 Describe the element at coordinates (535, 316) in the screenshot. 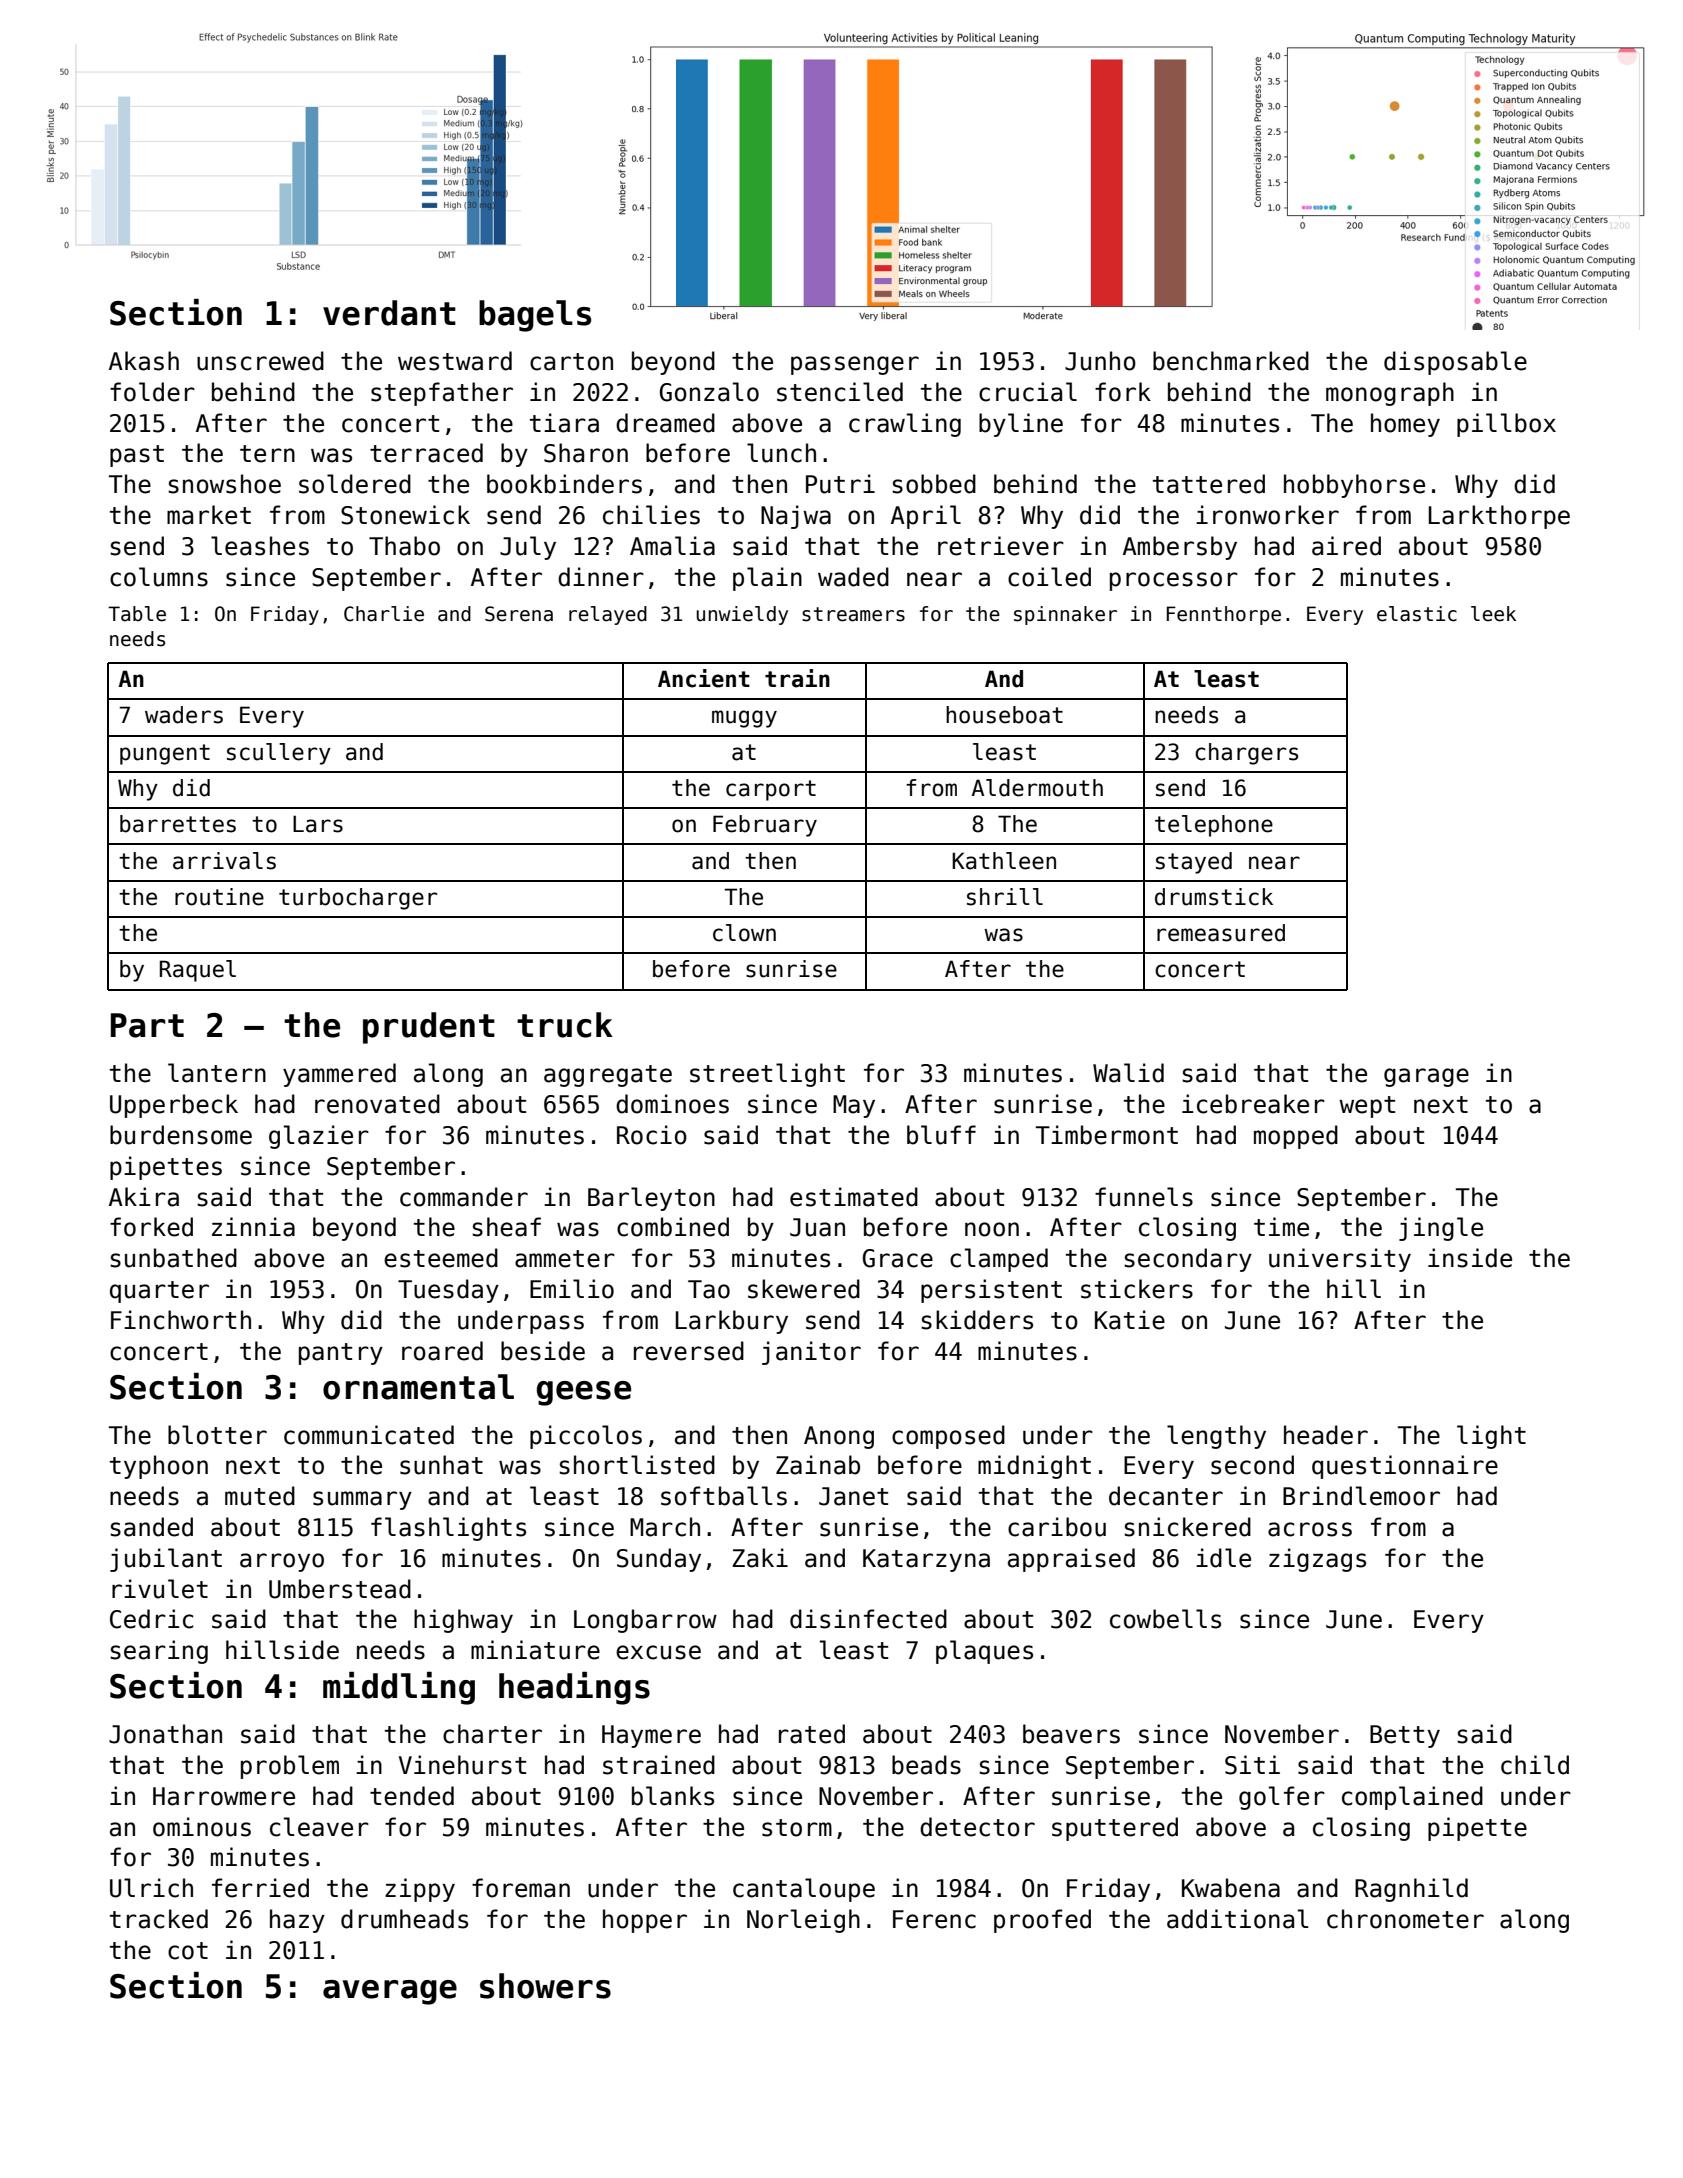

I see `bagels` at that location.
